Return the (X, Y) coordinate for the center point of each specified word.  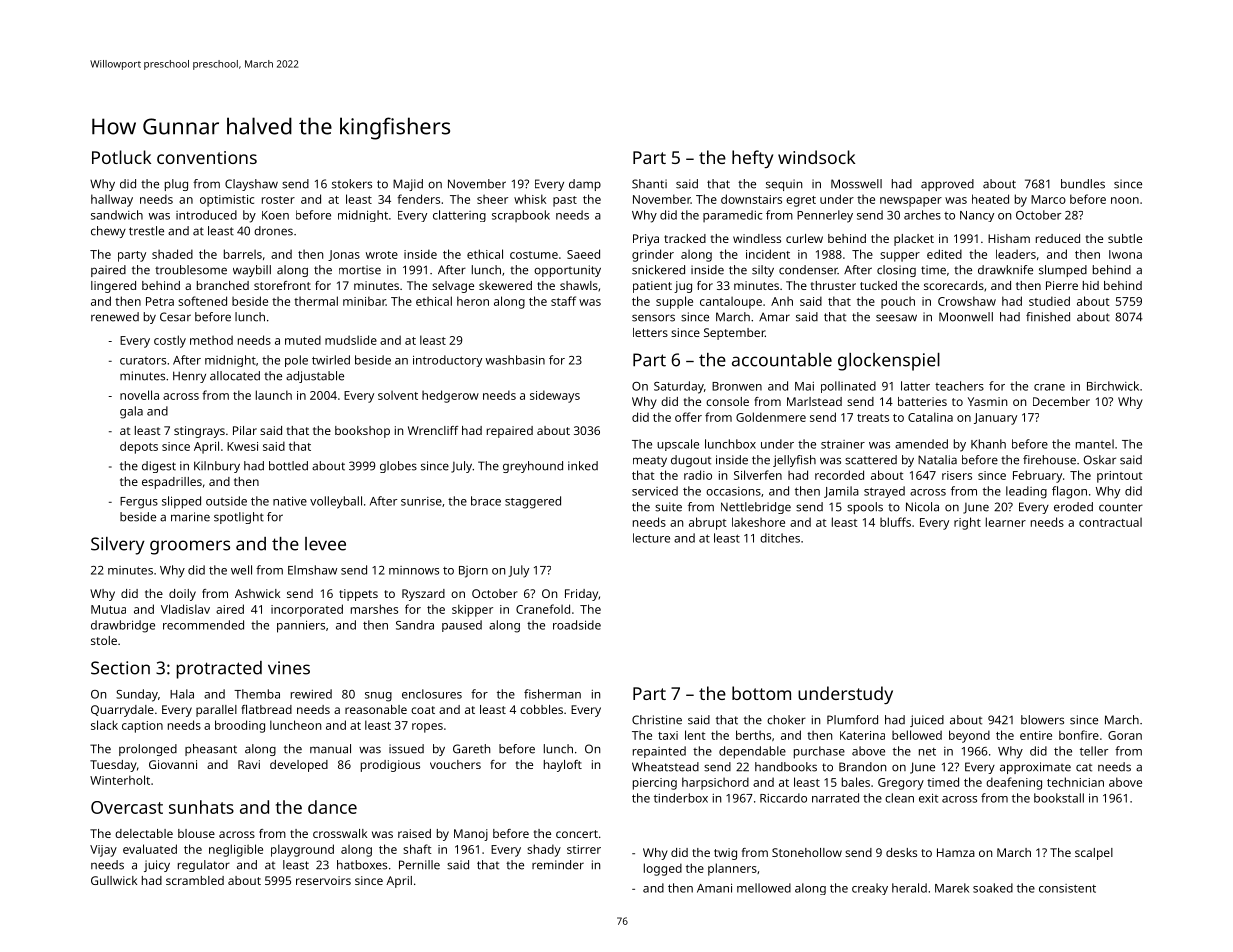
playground (302, 850)
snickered (658, 270)
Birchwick (1113, 386)
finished (1048, 317)
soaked (993, 888)
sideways (555, 396)
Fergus (139, 503)
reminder (558, 865)
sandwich (117, 215)
